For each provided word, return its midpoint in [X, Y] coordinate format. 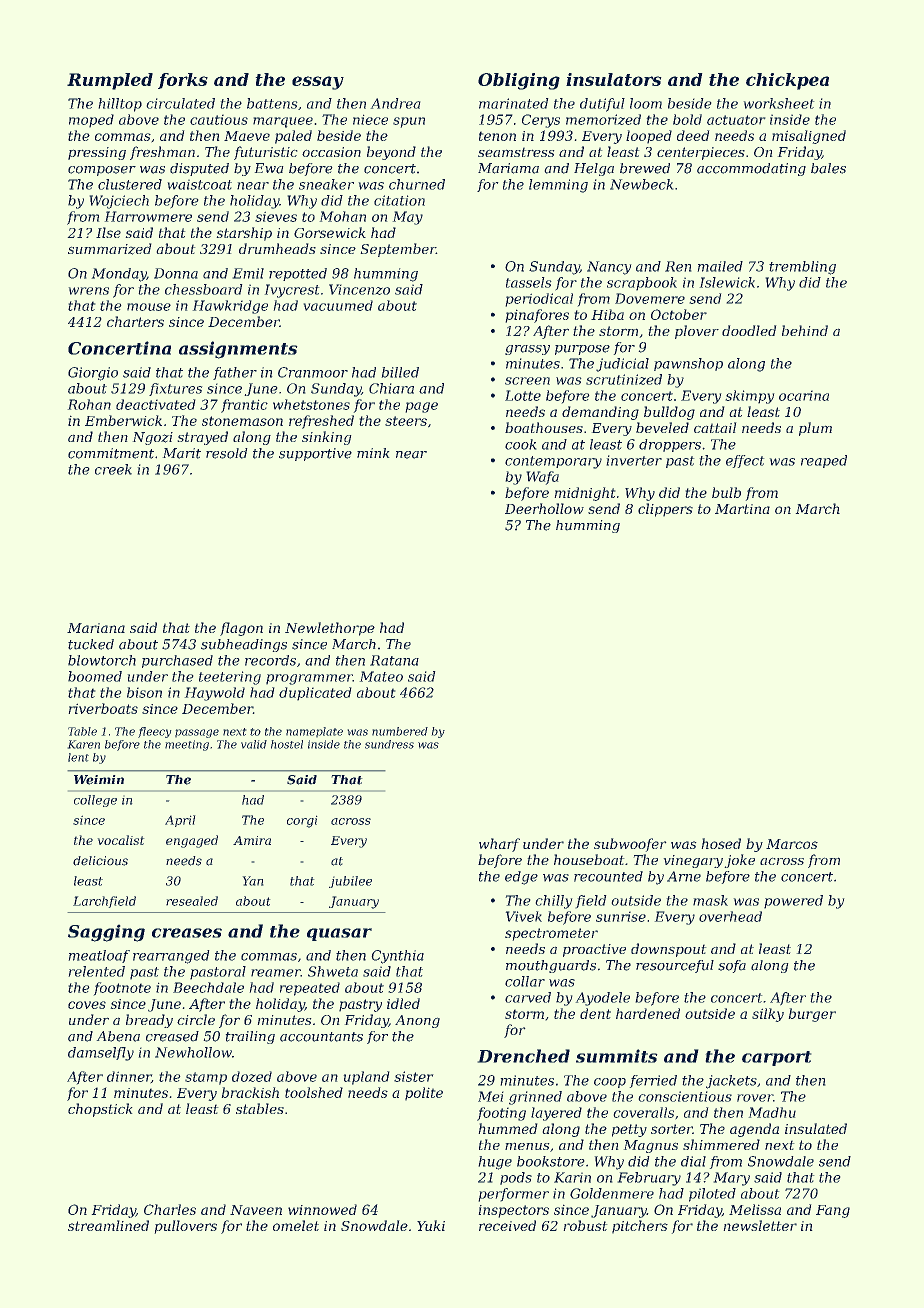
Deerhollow [544, 508]
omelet [296, 1225]
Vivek [523, 916]
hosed [721, 843]
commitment [111, 453]
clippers [665, 510]
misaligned [809, 137]
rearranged [171, 957]
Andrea [395, 103]
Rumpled [110, 81]
